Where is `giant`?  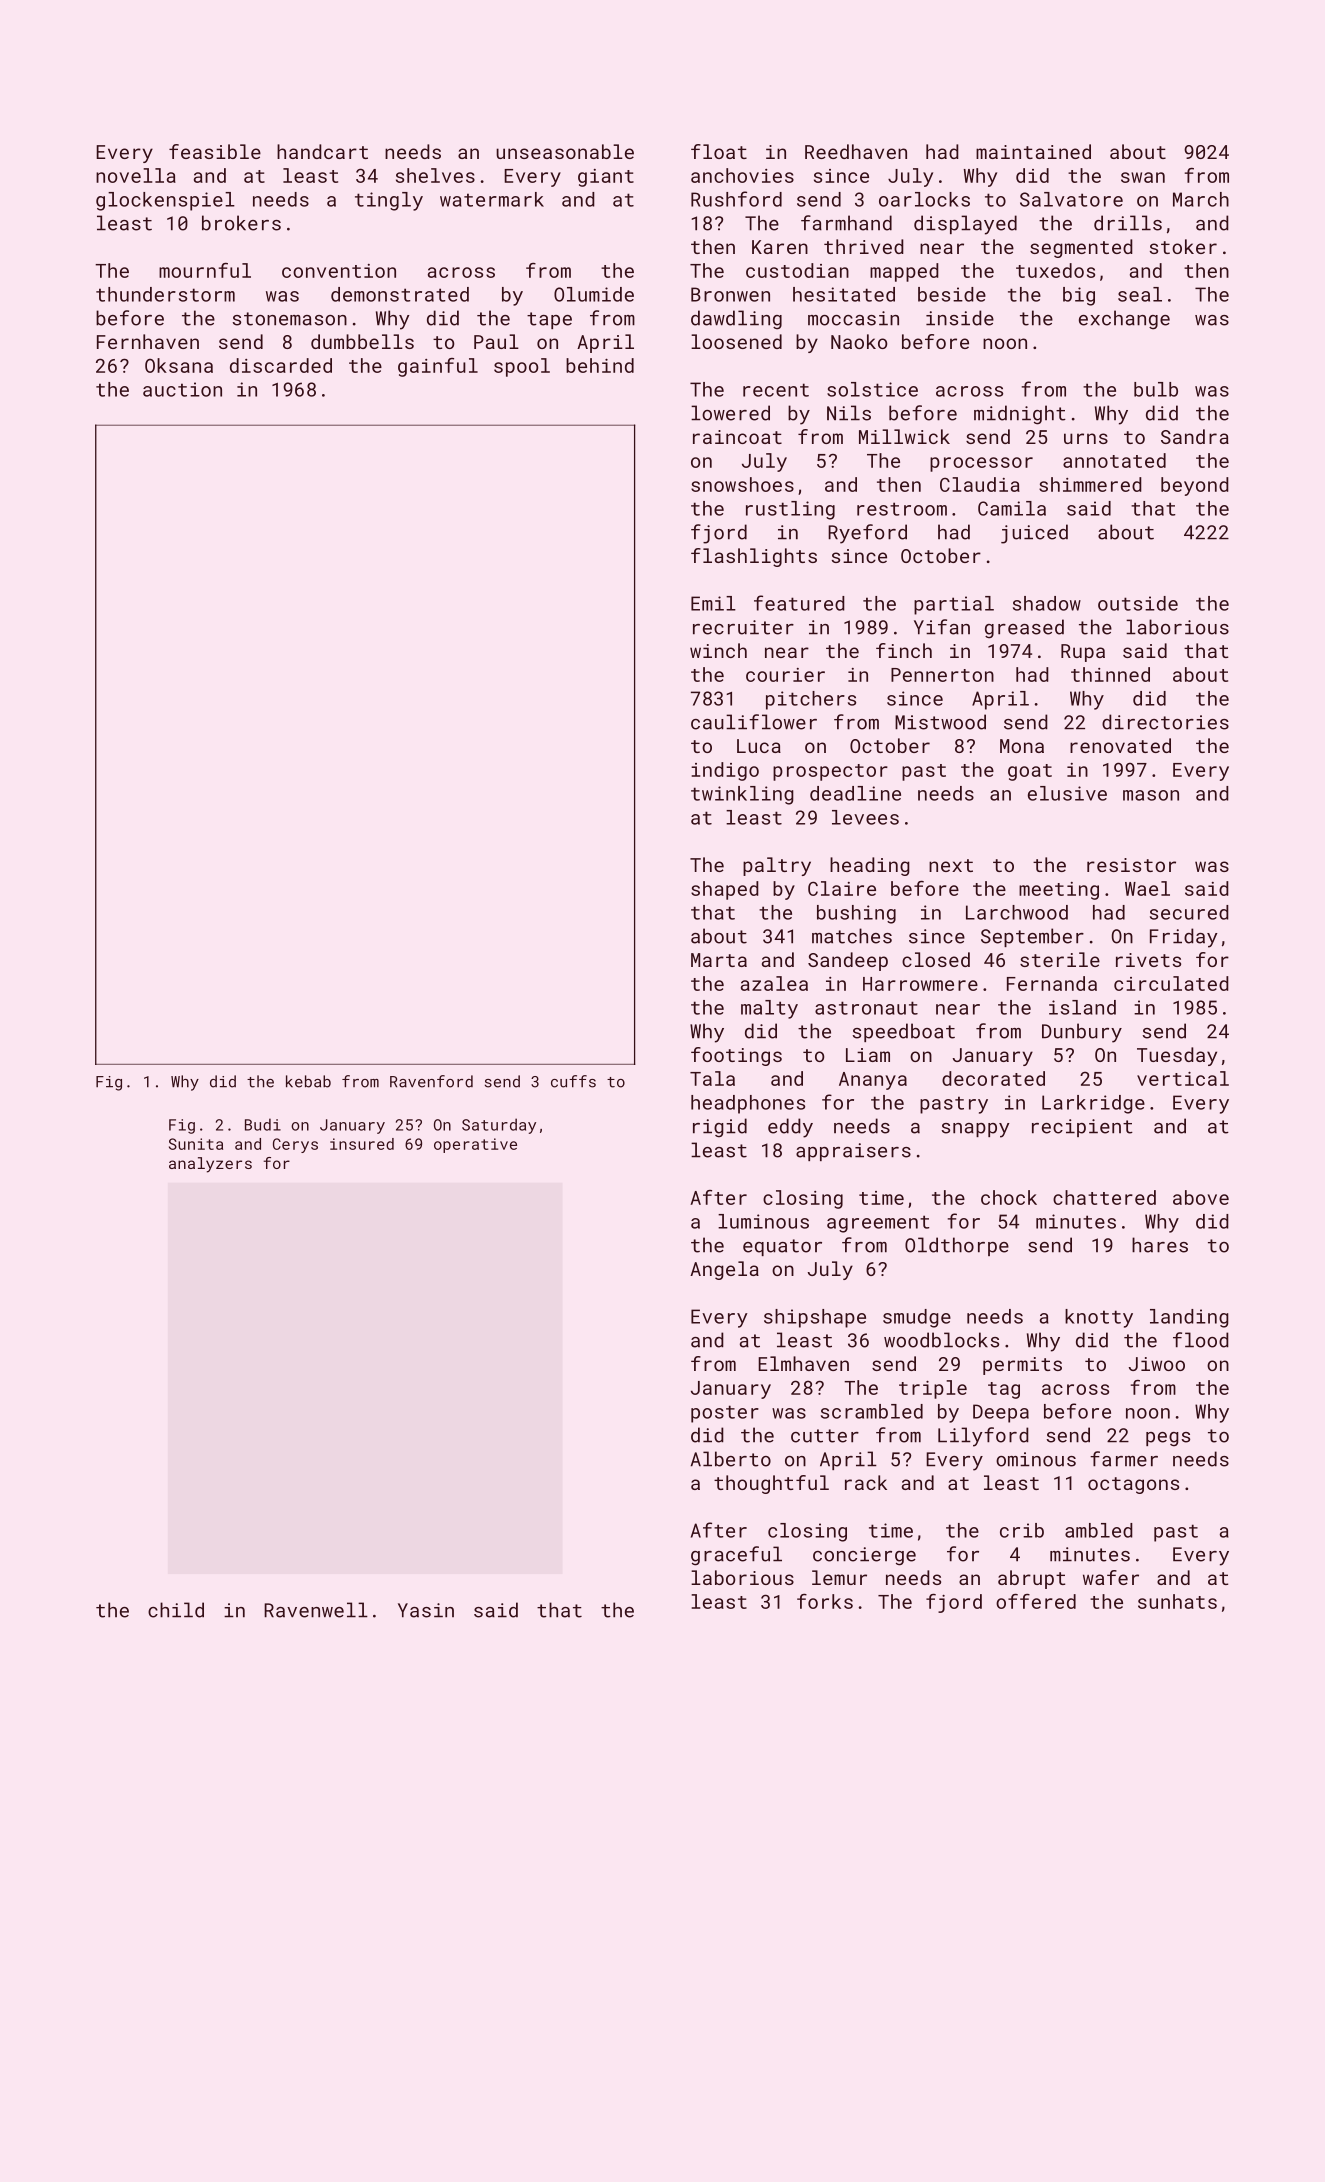
giant is located at coordinates (606, 178).
